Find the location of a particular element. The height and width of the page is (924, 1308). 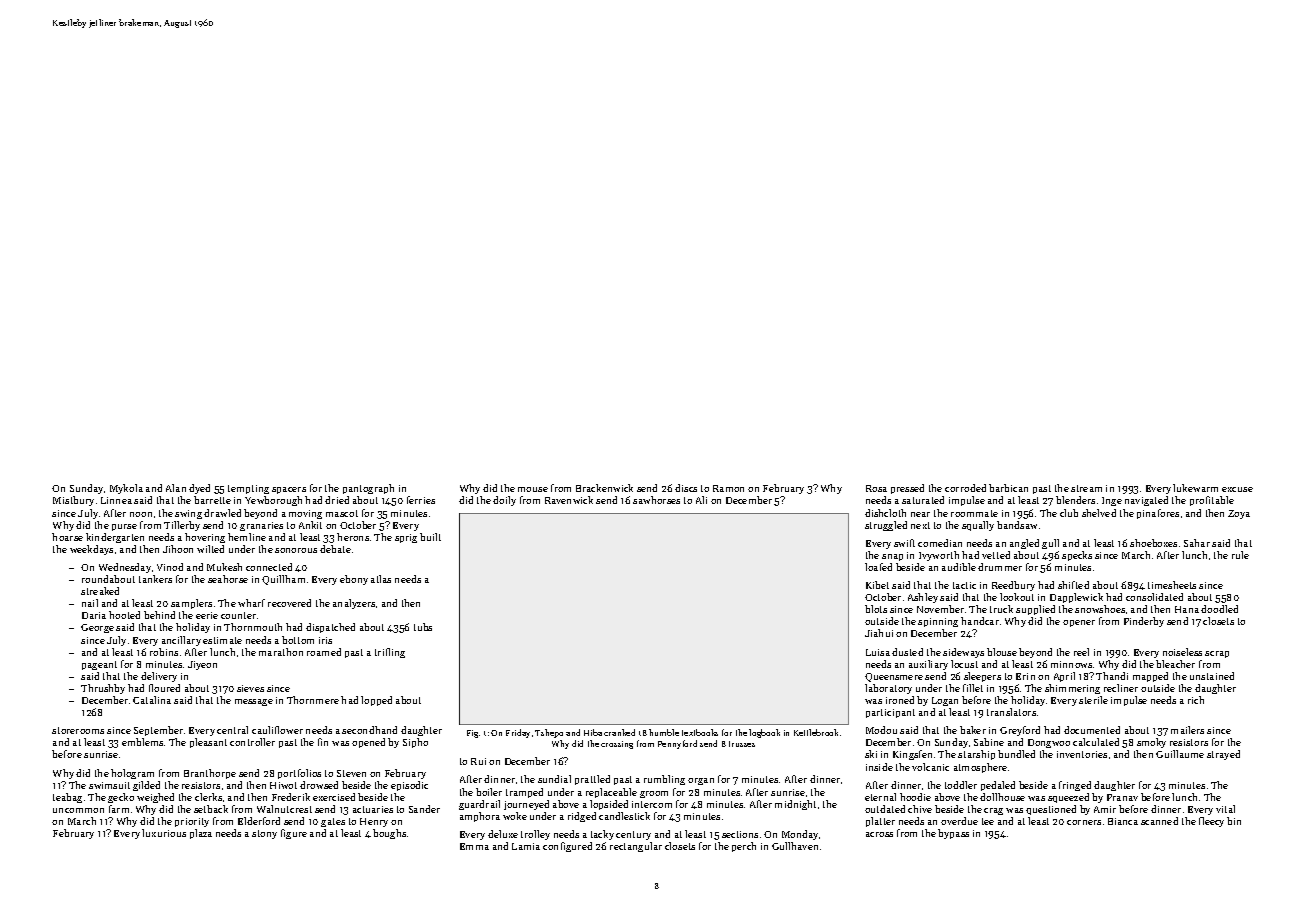

behind is located at coordinates (159, 615).
